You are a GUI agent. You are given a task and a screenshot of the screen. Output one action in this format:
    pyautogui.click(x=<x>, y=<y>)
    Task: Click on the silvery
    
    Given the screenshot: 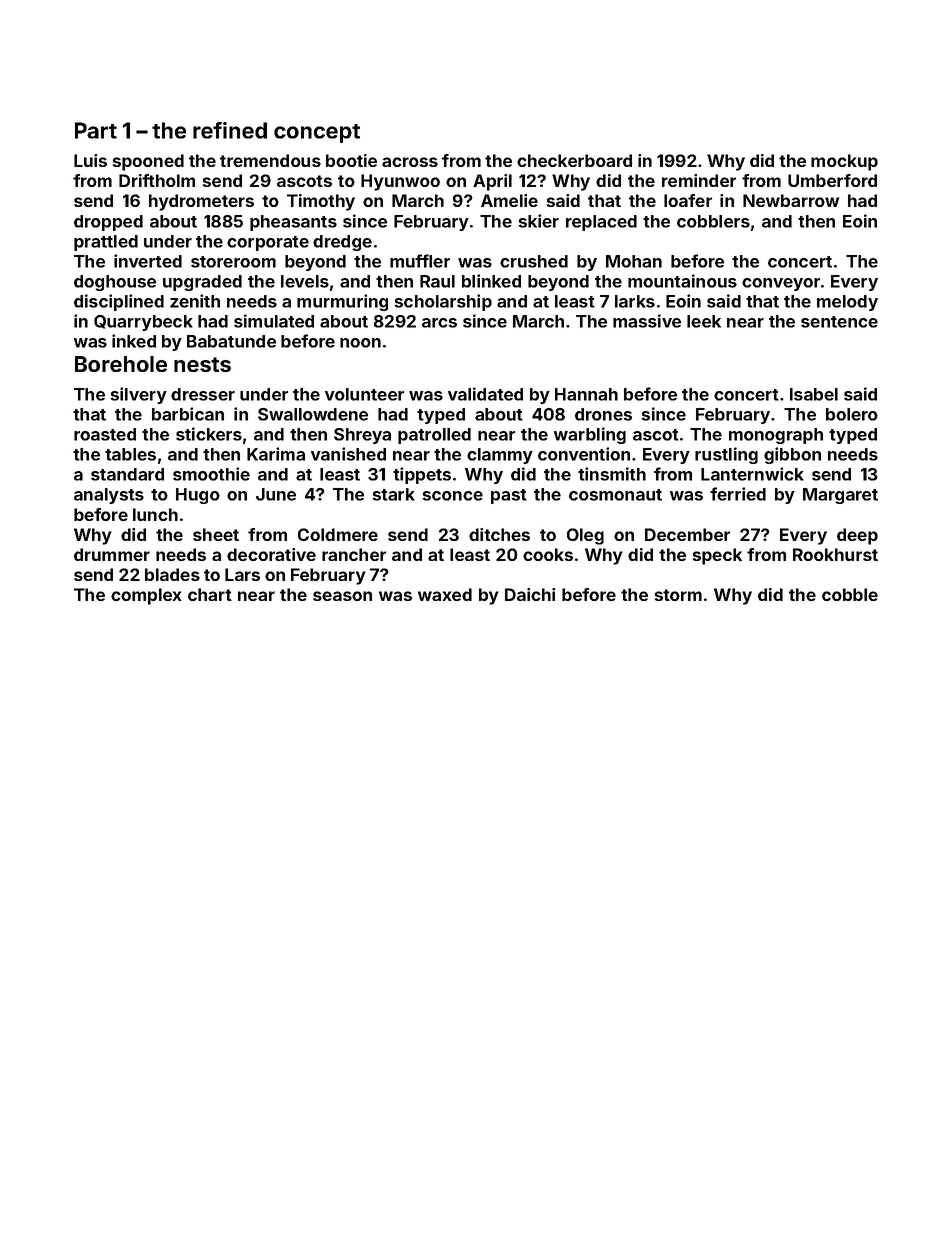 What is the action you would take?
    pyautogui.click(x=138, y=395)
